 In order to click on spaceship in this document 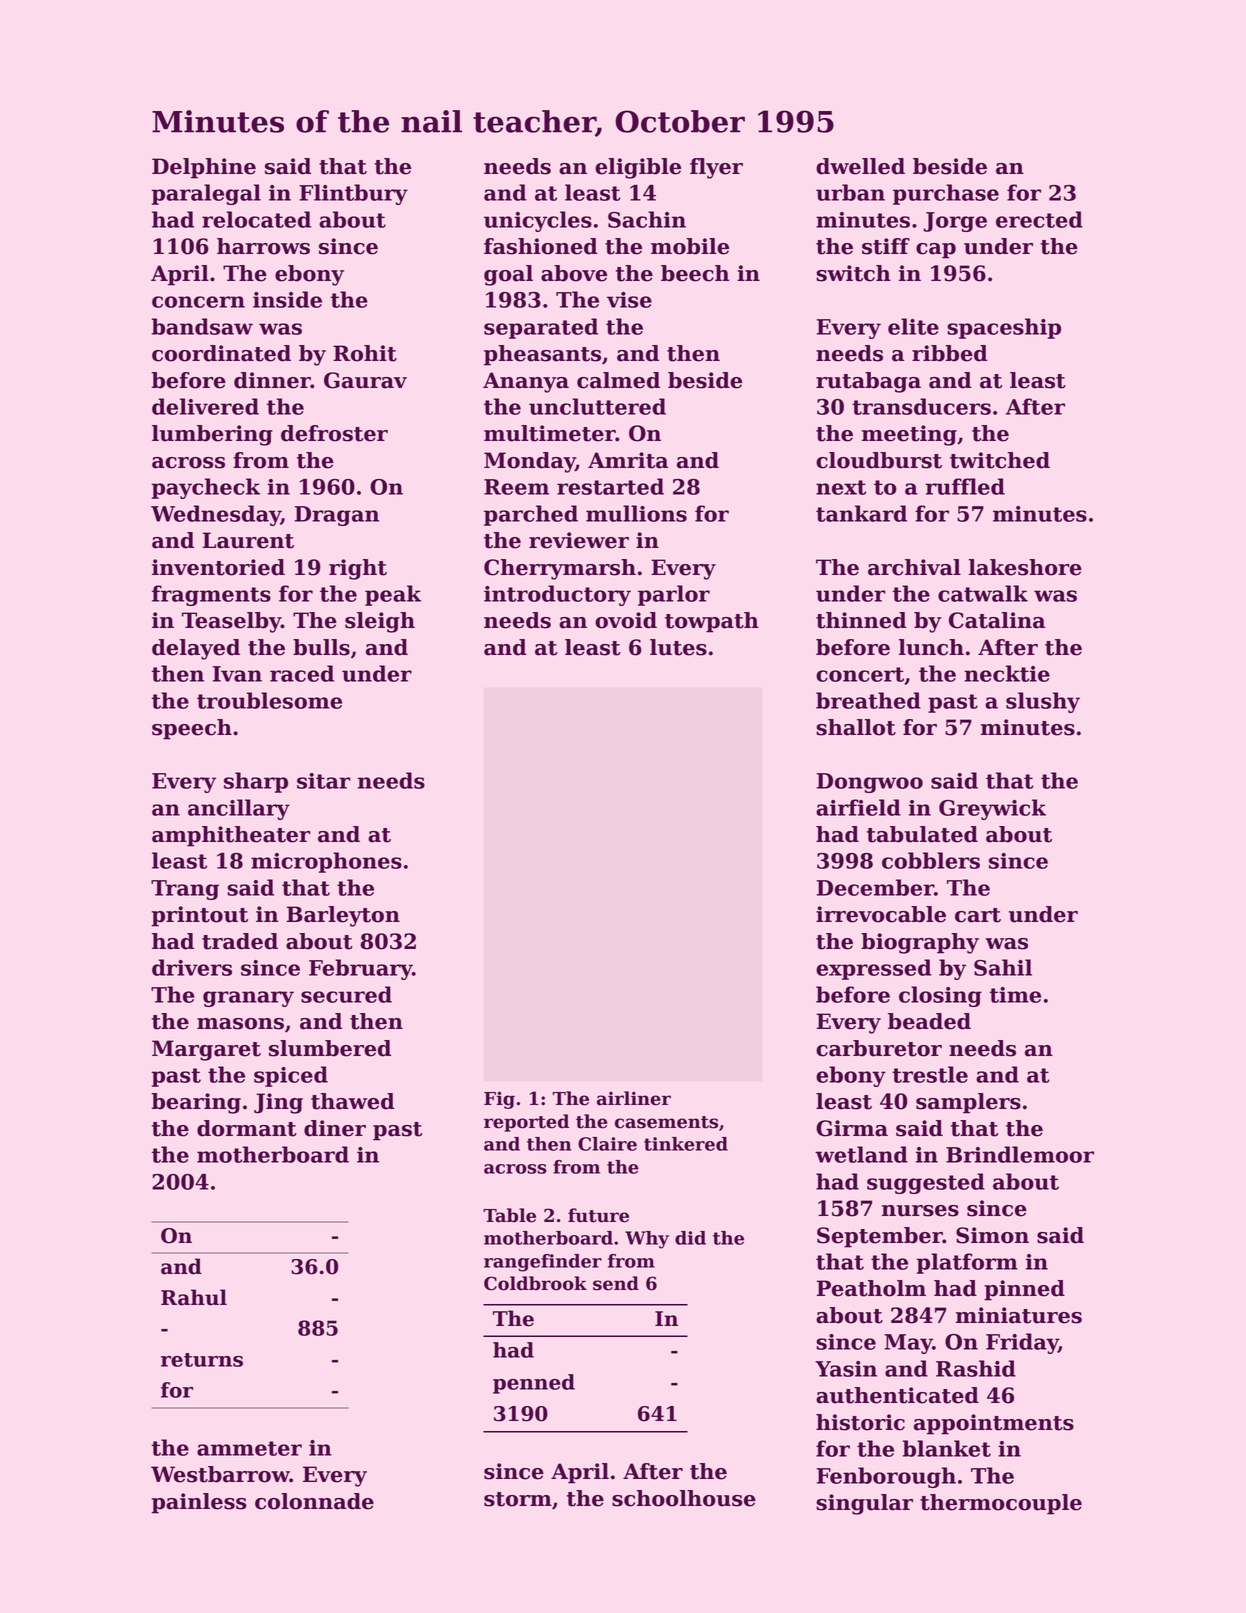, I will do `click(1004, 328)`.
